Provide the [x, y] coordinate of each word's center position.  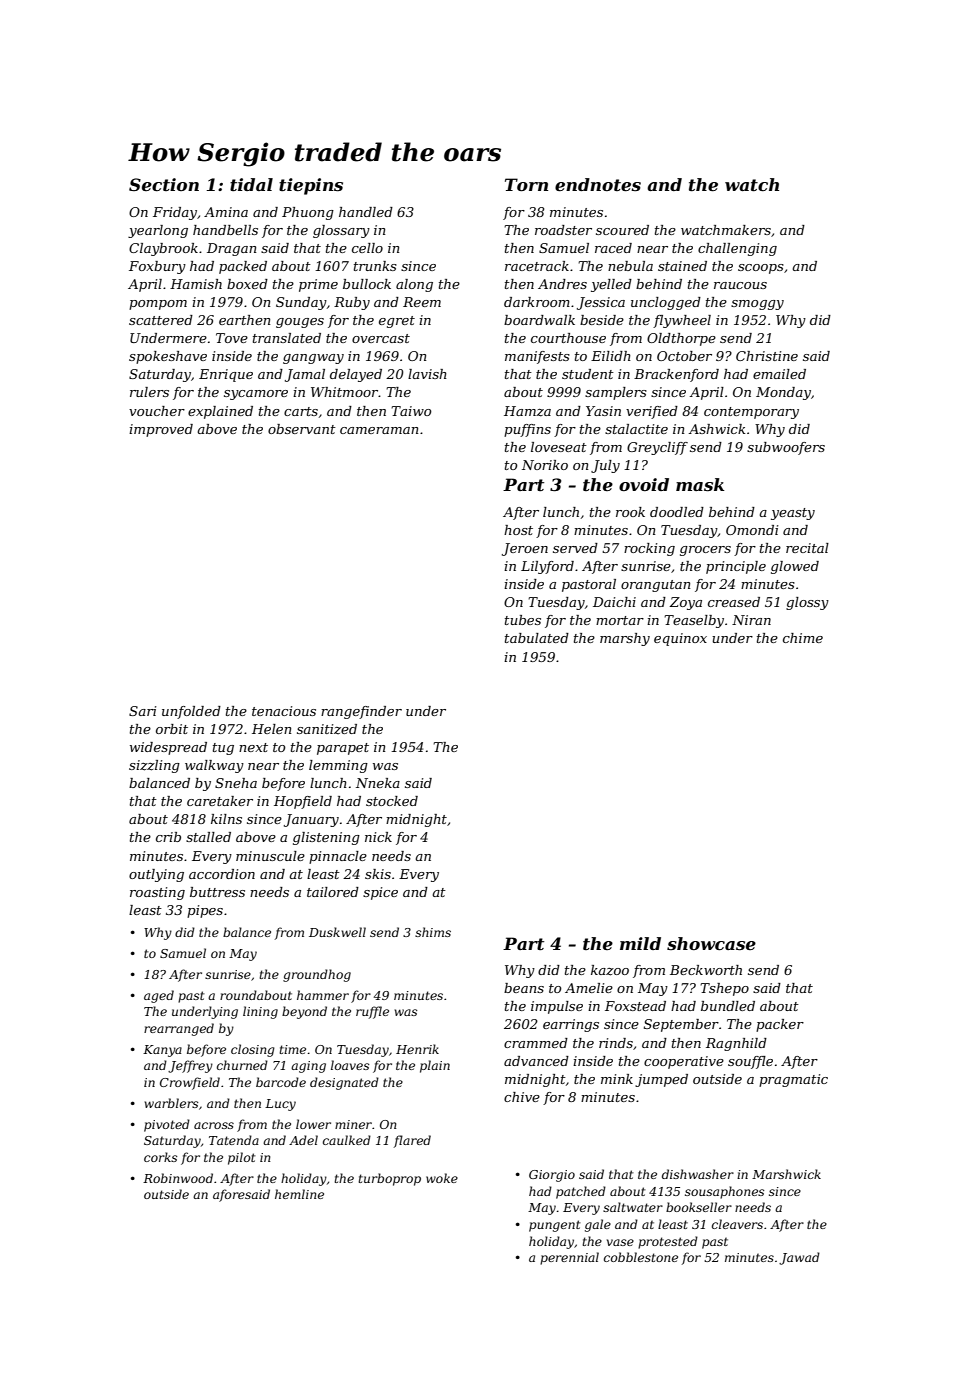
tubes [523, 620]
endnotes [598, 184]
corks [160, 1157]
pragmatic [793, 1080]
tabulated [537, 638]
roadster [563, 230]
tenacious [284, 711]
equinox [680, 639]
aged [159, 996]
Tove [232, 338]
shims [433, 932]
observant [302, 429]
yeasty [793, 514]
